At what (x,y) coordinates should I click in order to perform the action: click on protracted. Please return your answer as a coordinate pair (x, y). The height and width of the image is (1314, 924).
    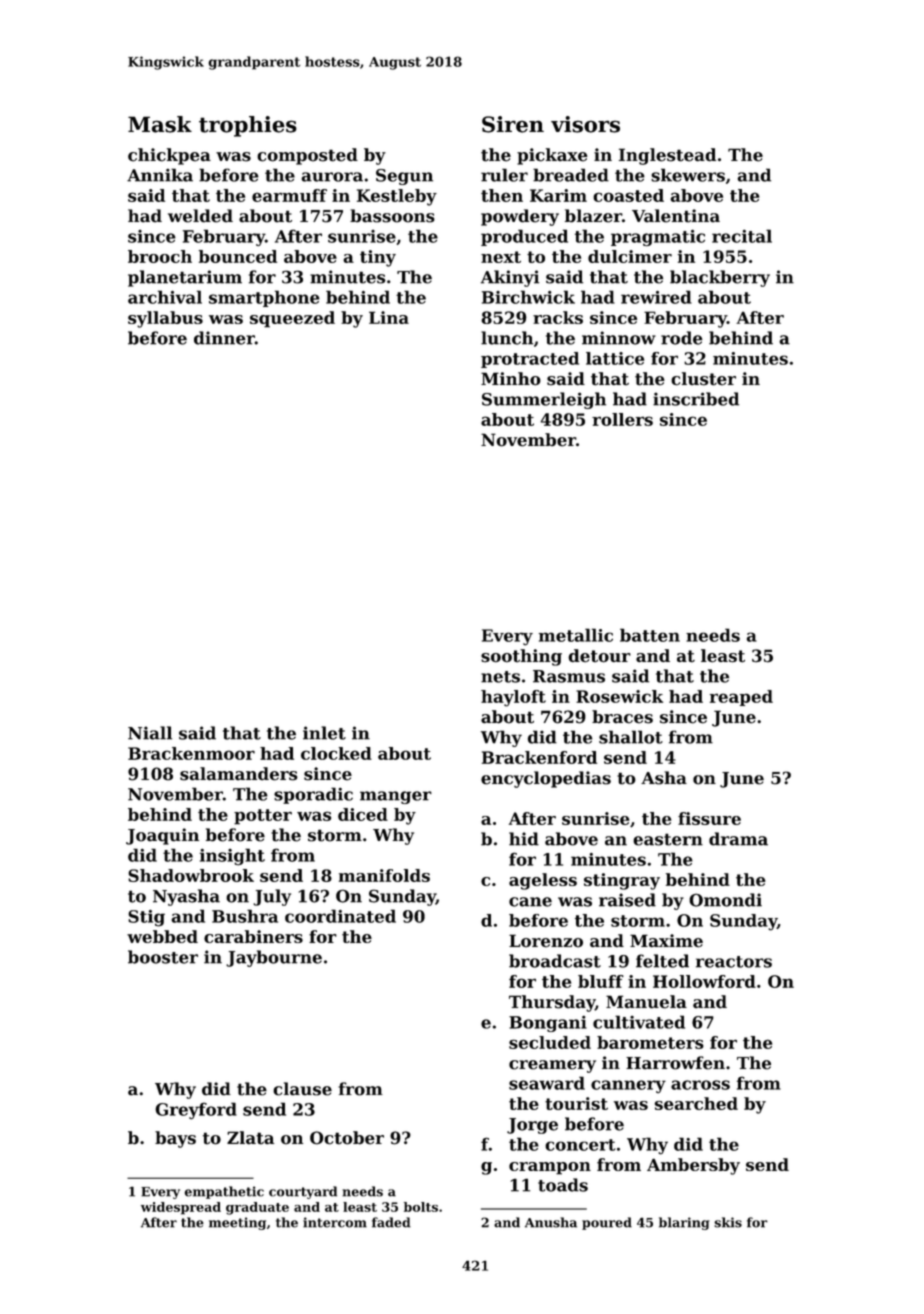
    Looking at the image, I should click on (530, 360).
